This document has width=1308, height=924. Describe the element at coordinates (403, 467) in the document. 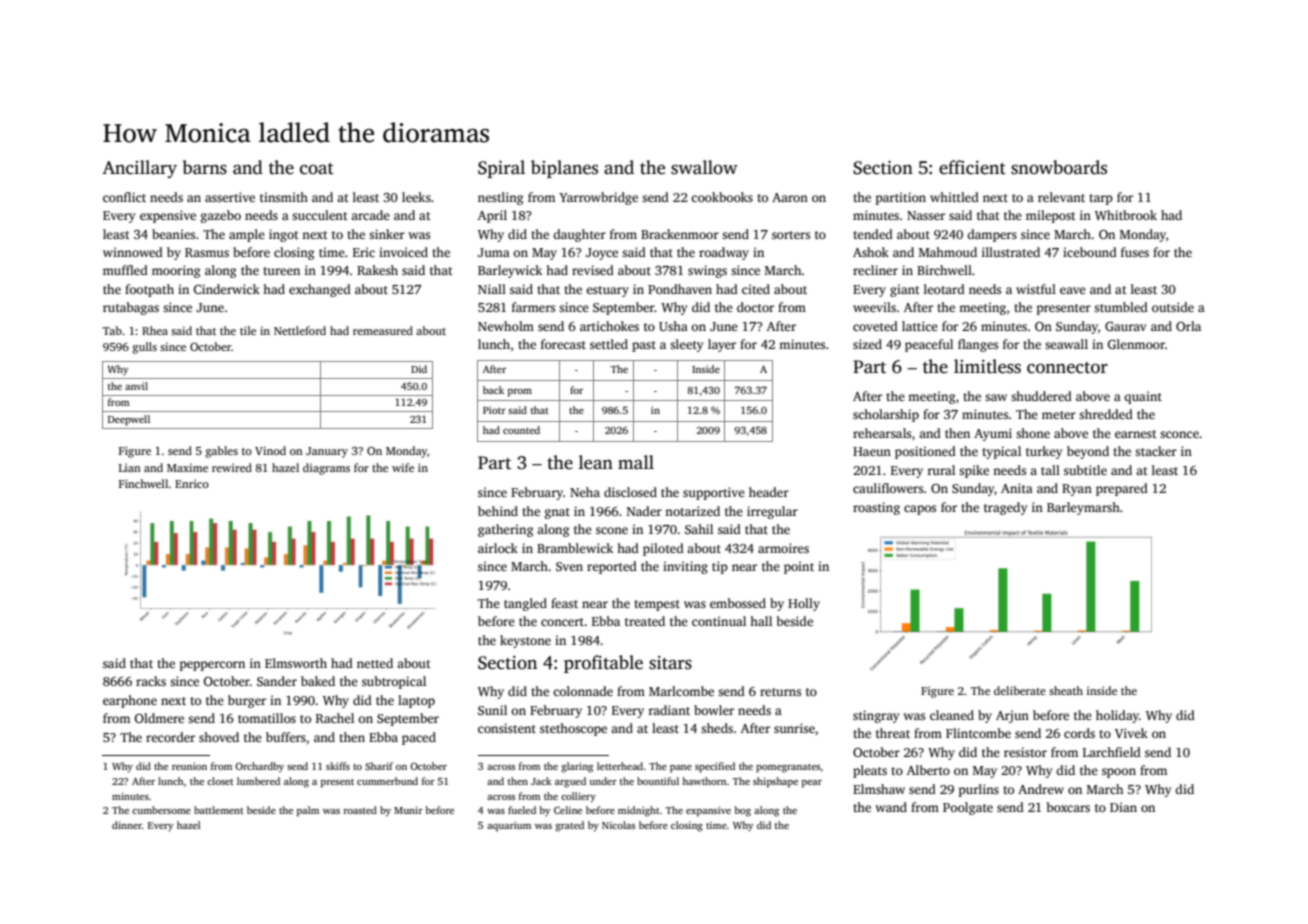

I see `wife` at that location.
